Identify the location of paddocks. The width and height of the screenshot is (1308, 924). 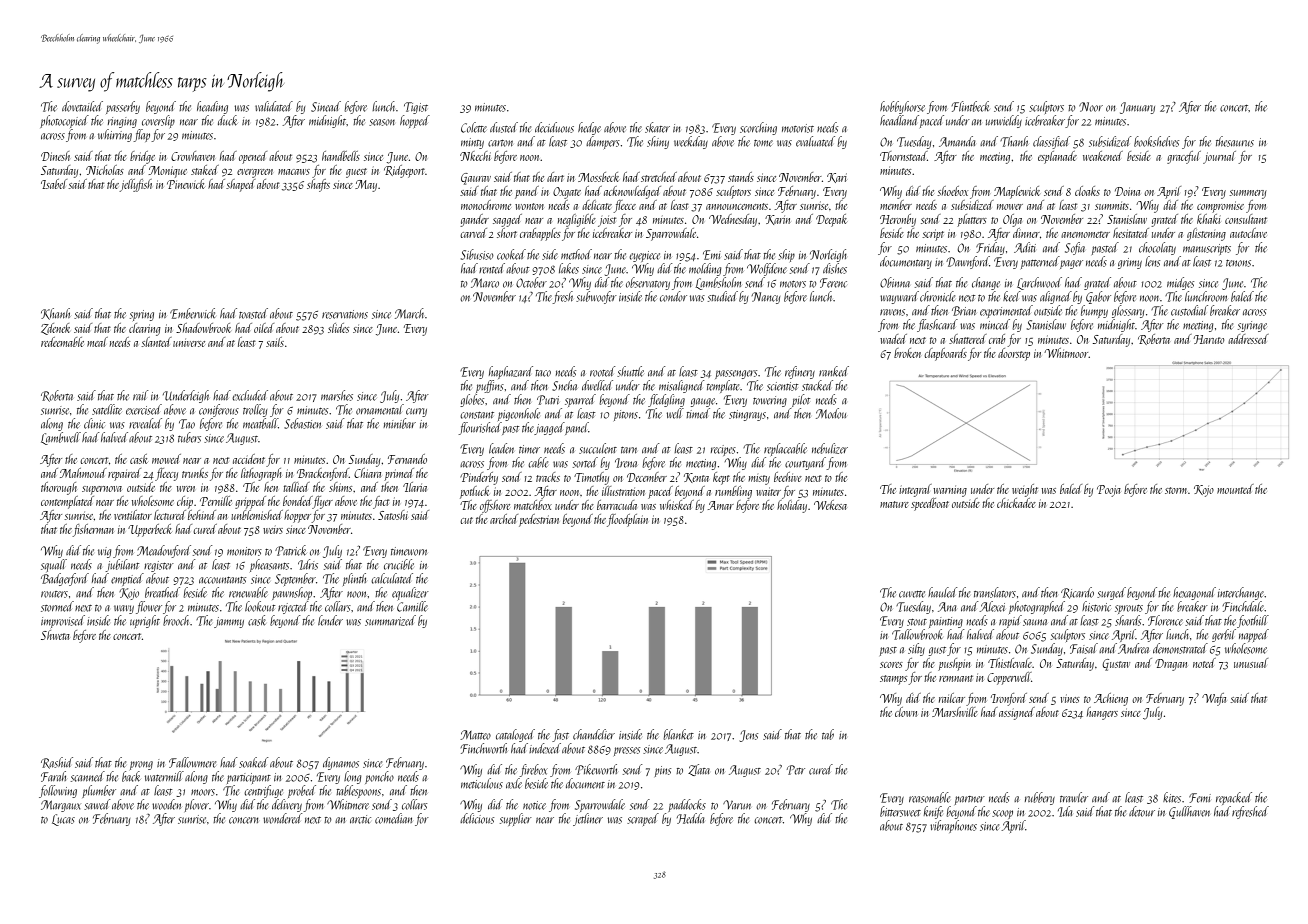
(687, 805).
